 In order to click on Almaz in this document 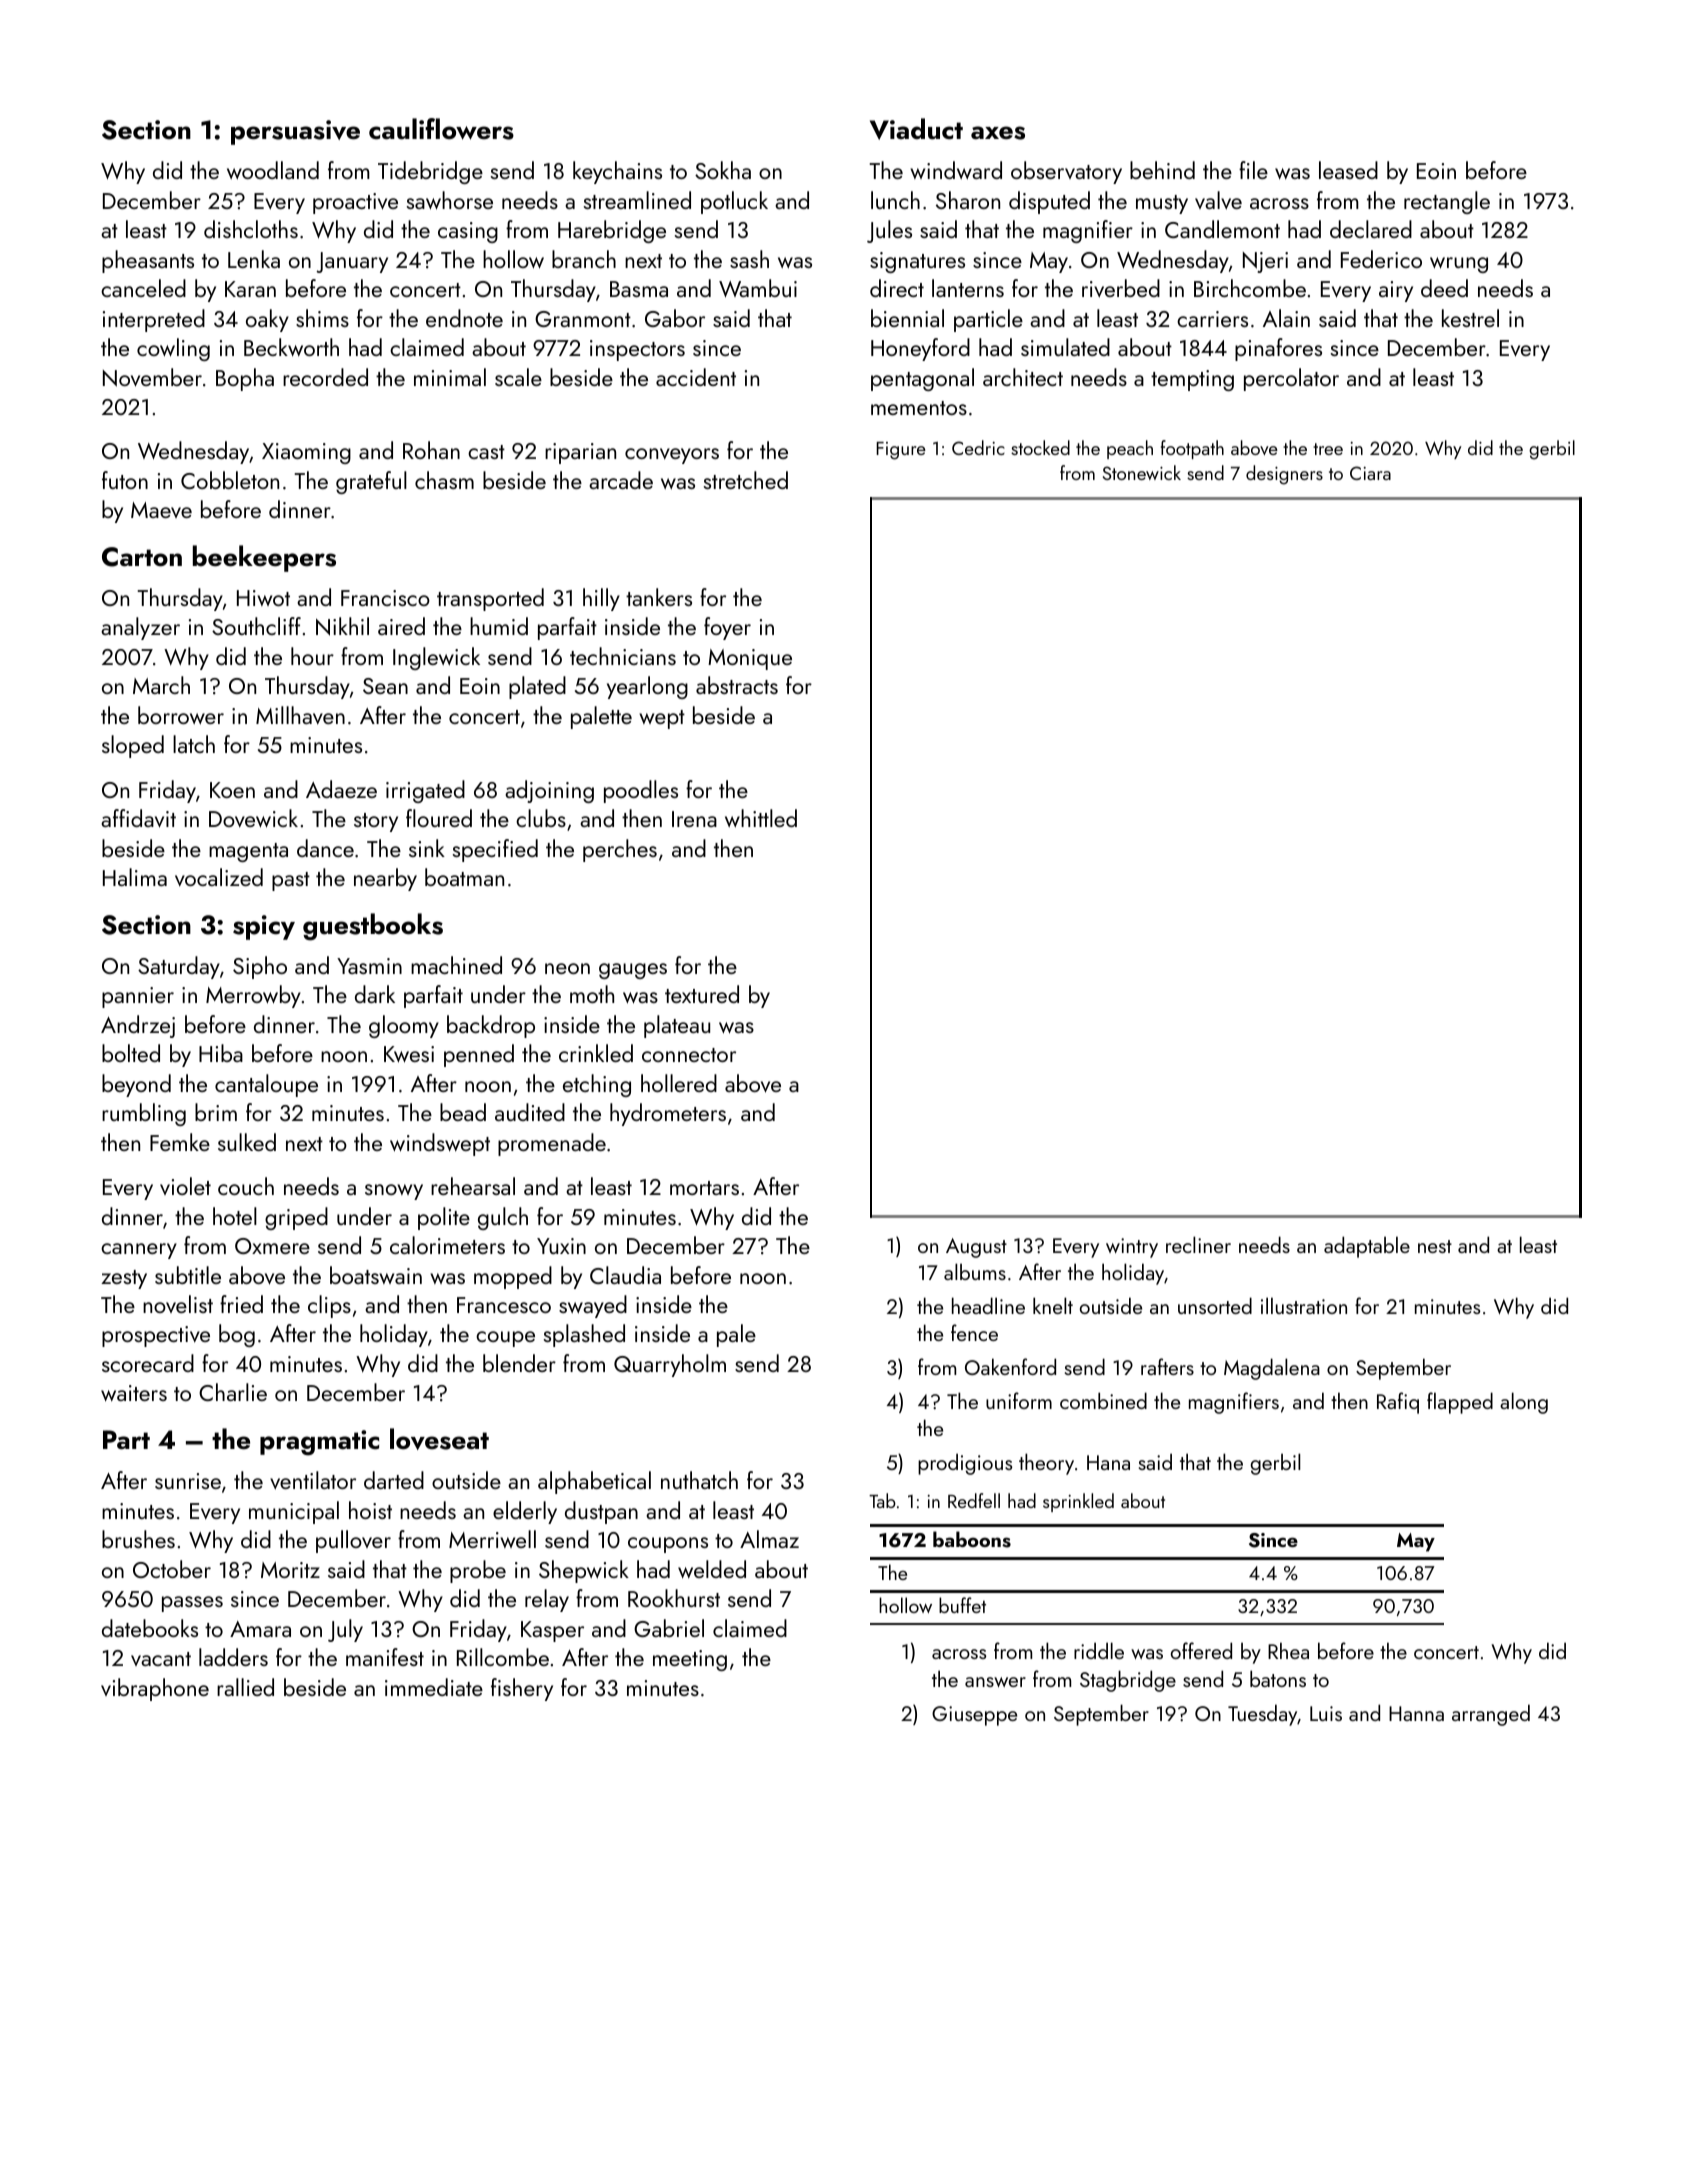, I will do `click(769, 1539)`.
